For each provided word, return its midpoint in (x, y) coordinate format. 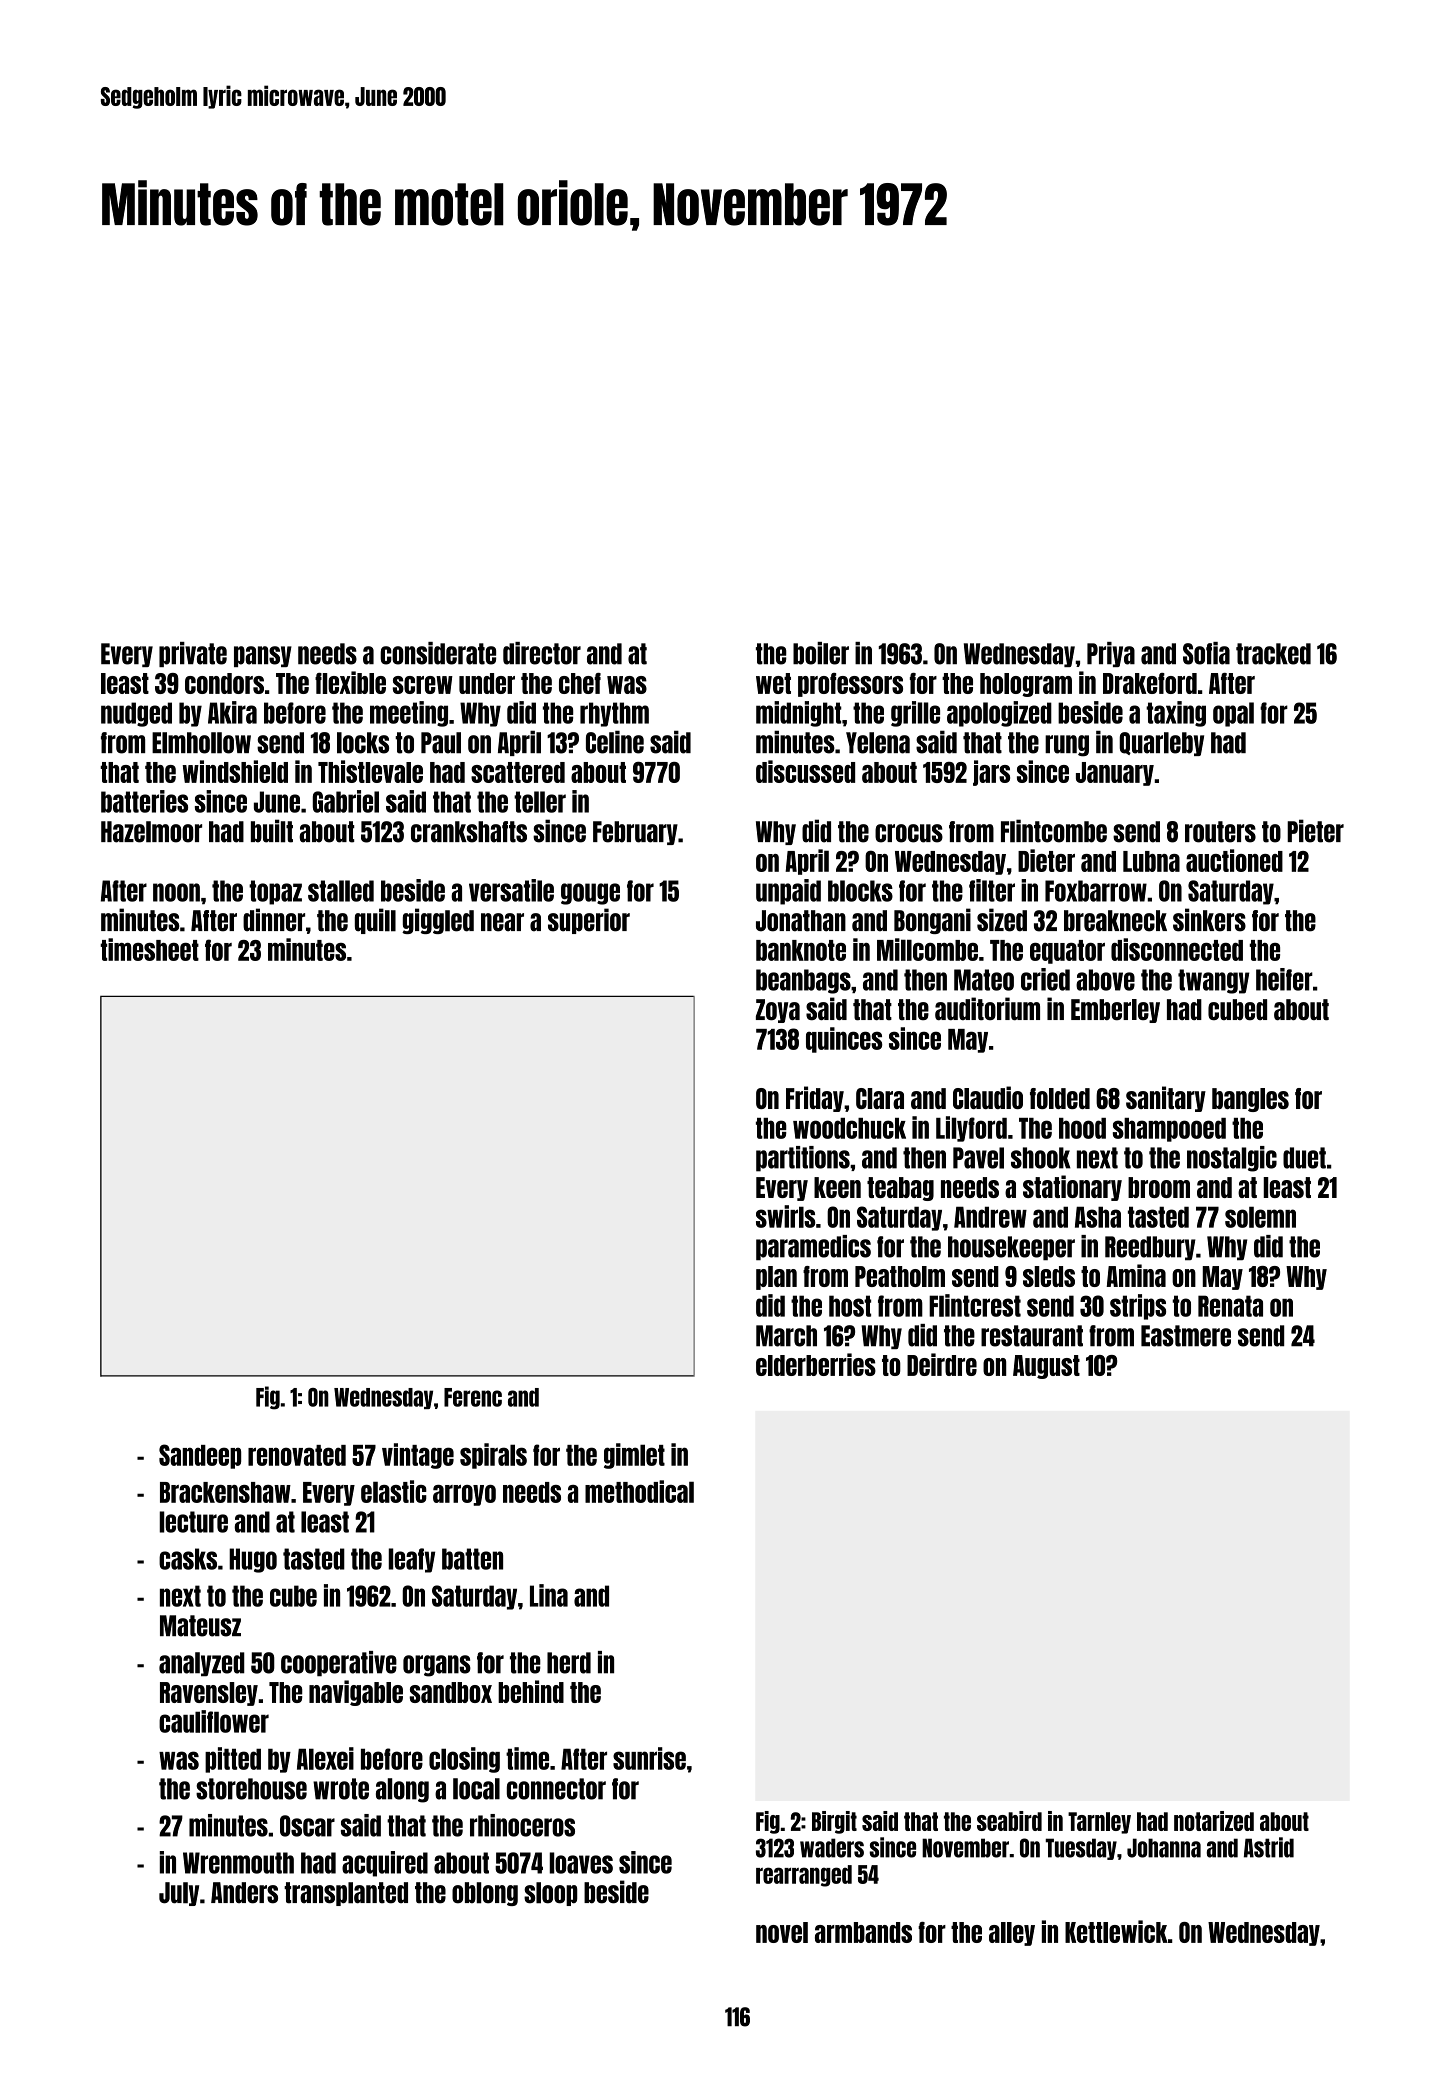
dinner (274, 920)
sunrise (649, 1758)
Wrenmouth (238, 1863)
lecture (193, 1522)
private (193, 654)
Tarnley (1099, 1823)
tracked (1273, 654)
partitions (803, 1159)
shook (1041, 1158)
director (542, 653)
